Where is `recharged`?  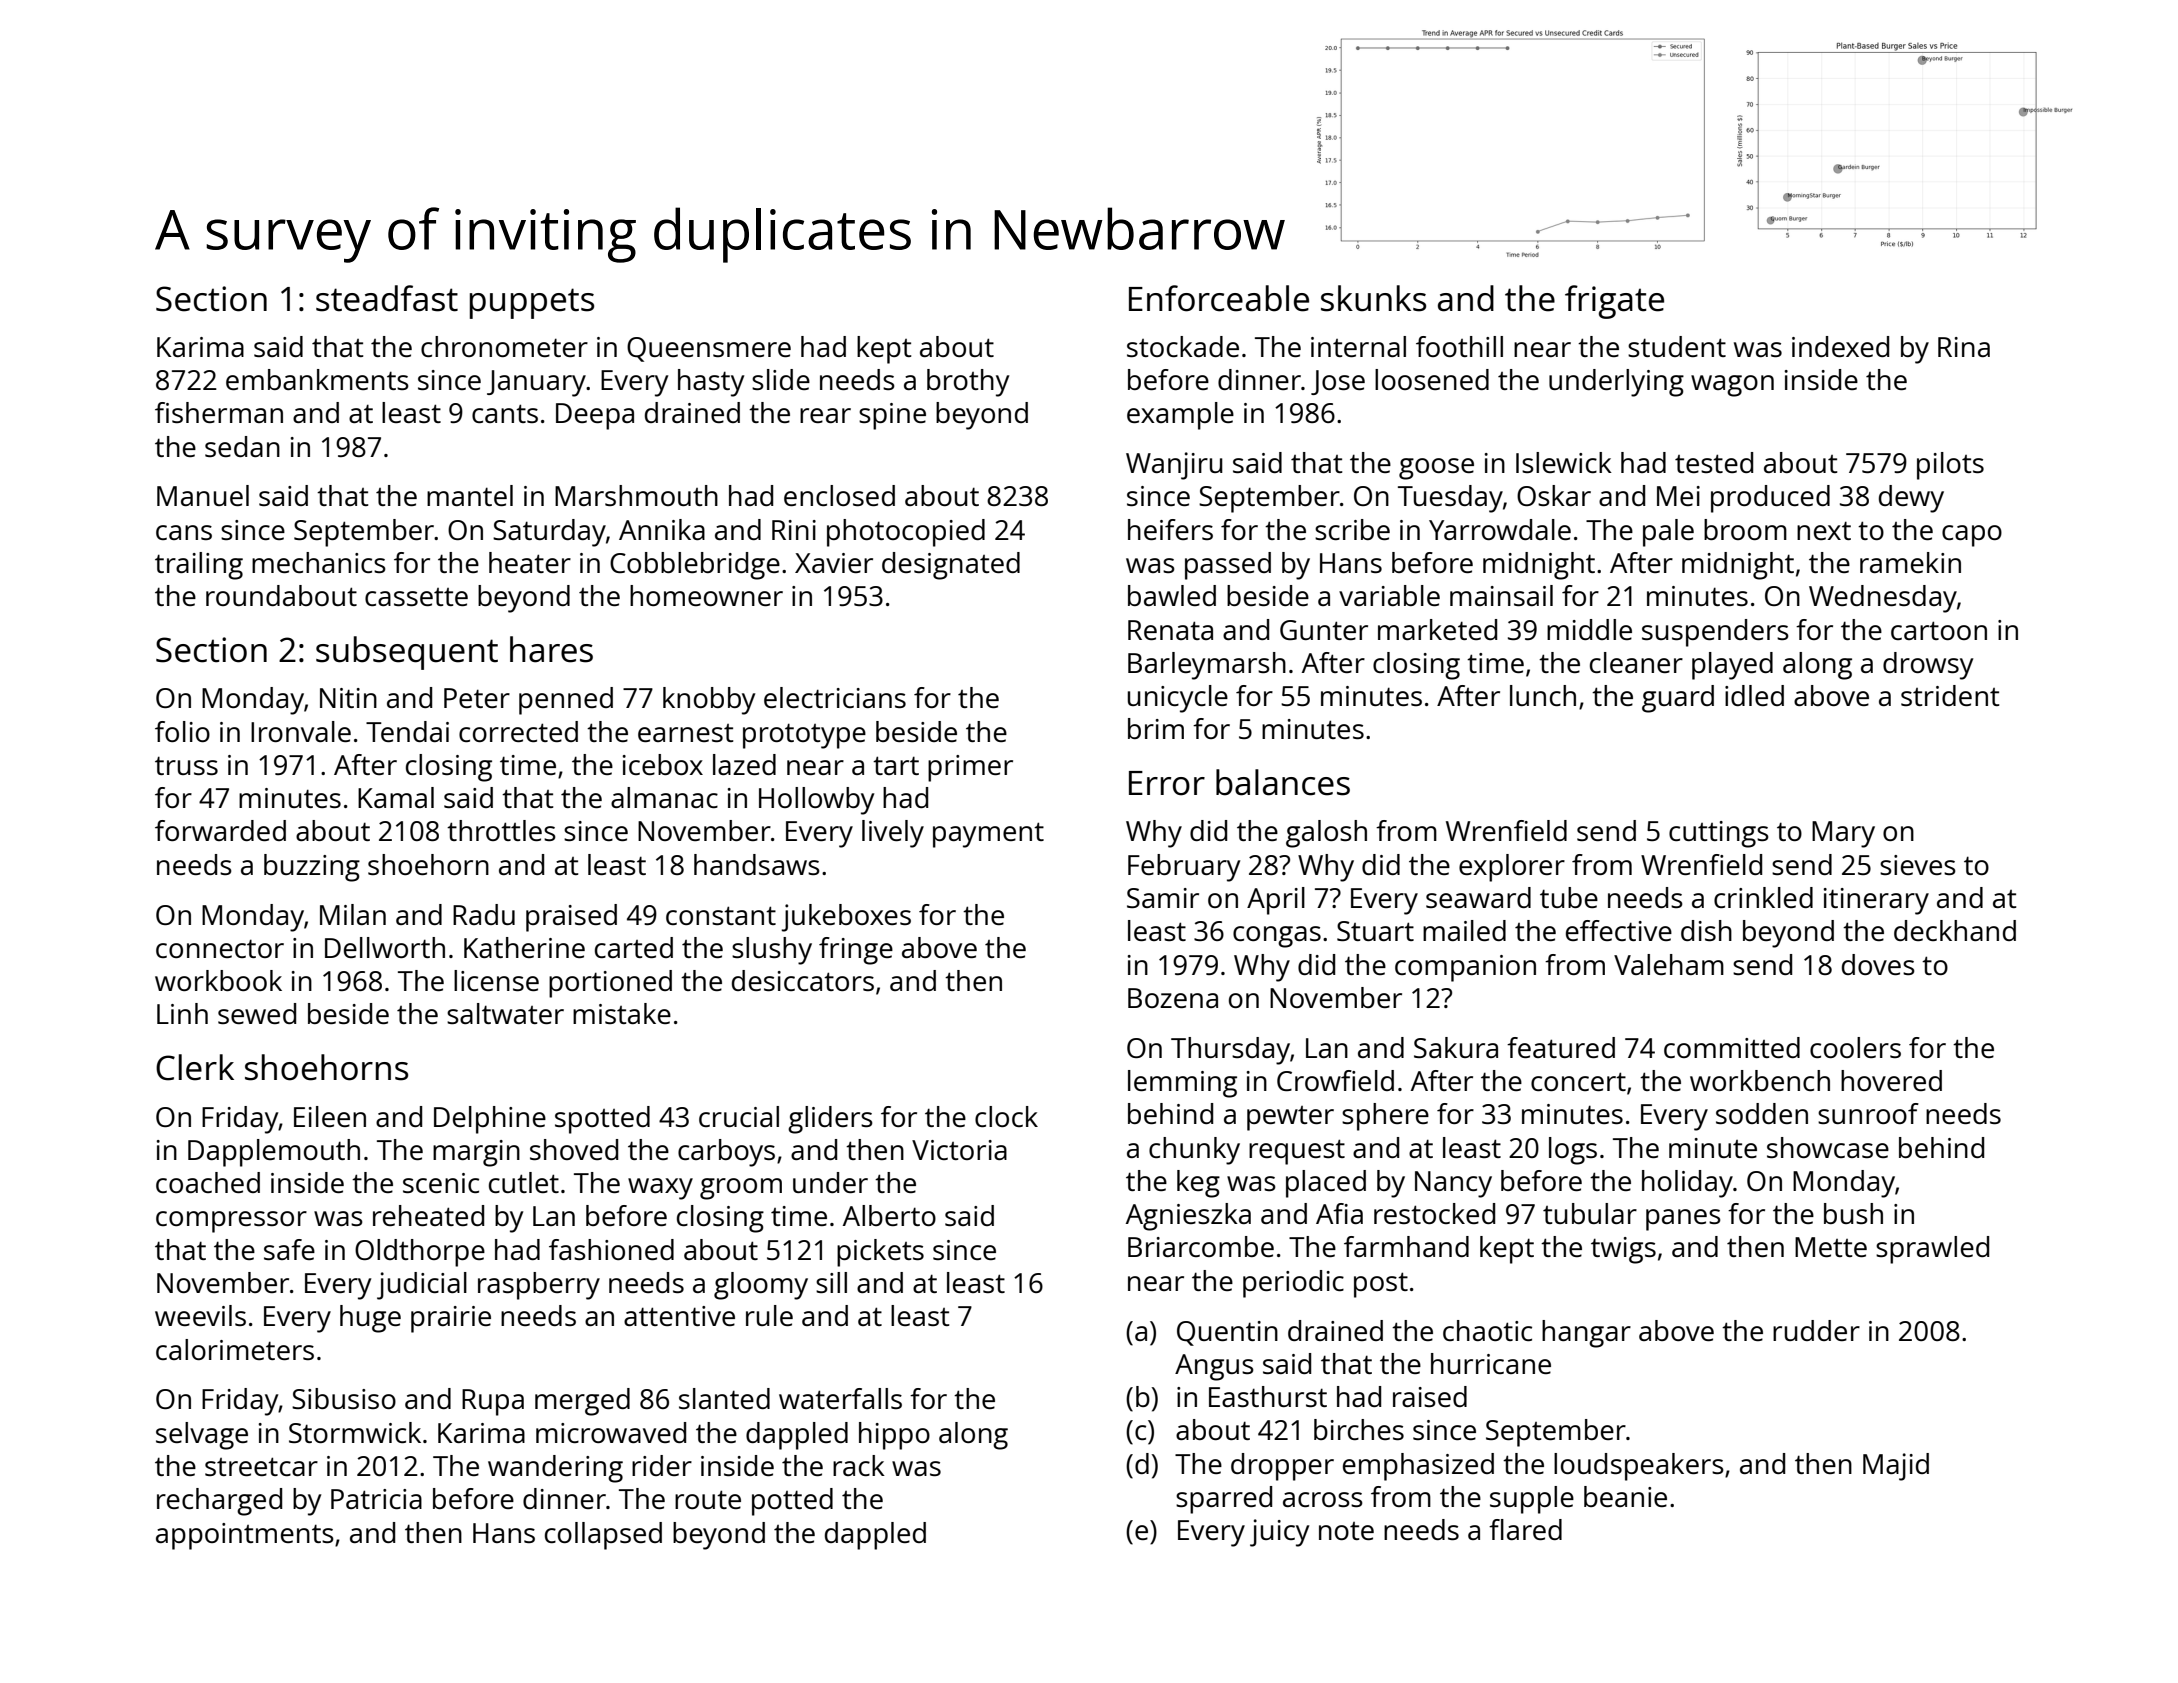
recharged is located at coordinates (219, 1502).
